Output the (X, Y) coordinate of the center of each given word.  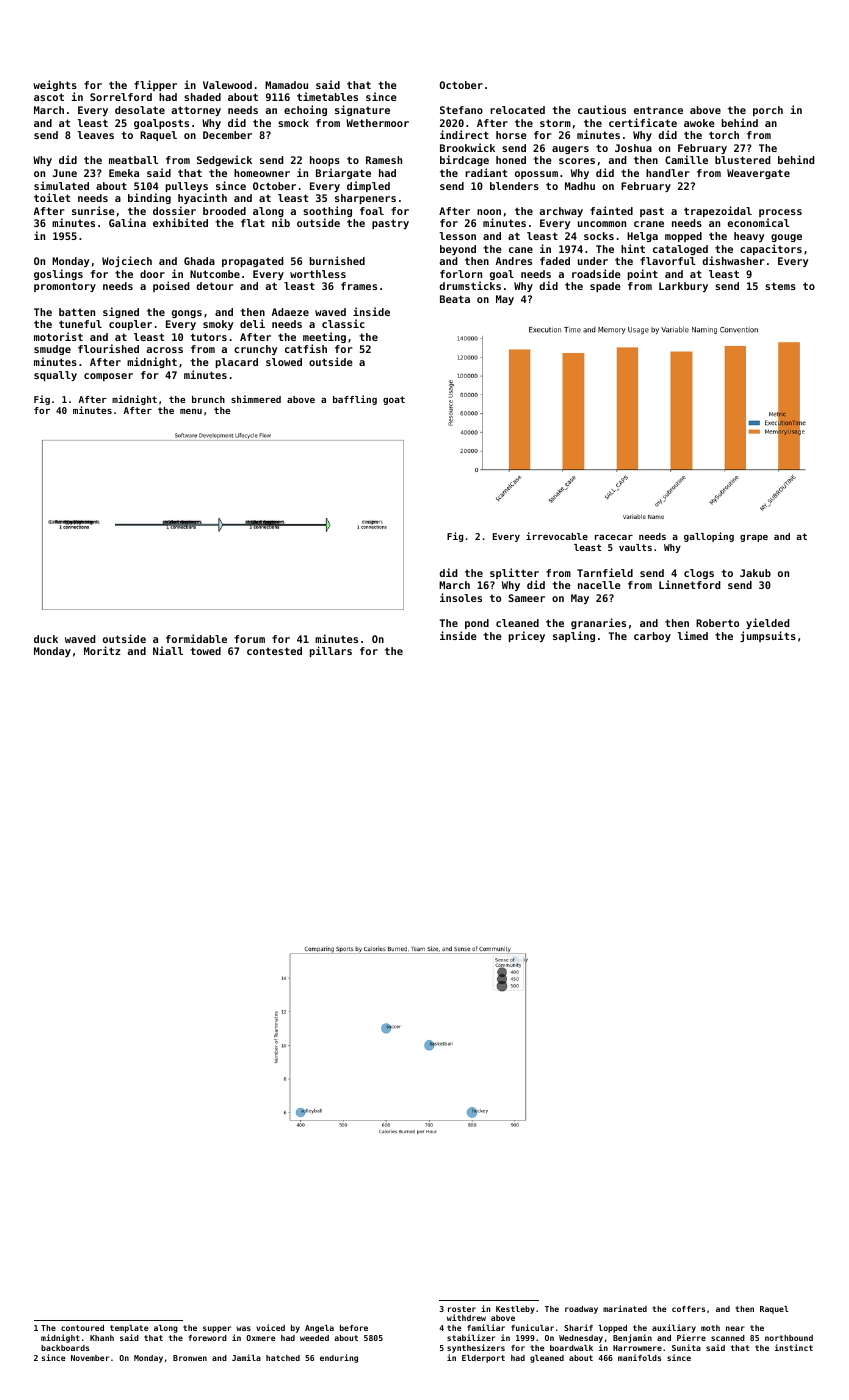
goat (394, 400)
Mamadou (286, 85)
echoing (305, 110)
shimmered (256, 399)
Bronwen (190, 1358)
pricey (527, 636)
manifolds (639, 1357)
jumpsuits (768, 636)
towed (205, 651)
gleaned (547, 1359)
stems (780, 286)
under (593, 261)
